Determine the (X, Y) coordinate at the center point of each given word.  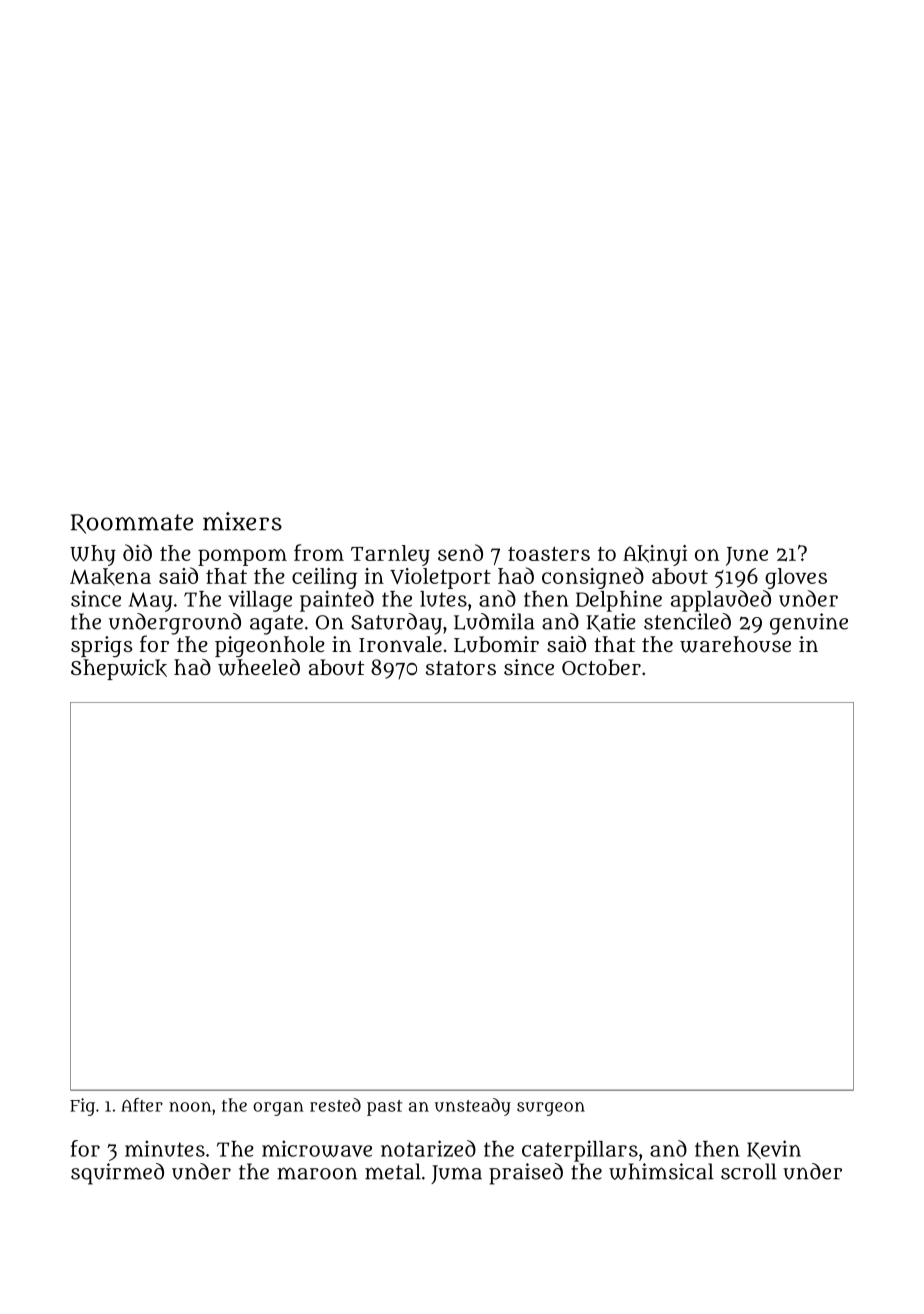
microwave (317, 1148)
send (460, 552)
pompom (242, 557)
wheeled (259, 667)
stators (461, 668)
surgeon (551, 1109)
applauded (721, 601)
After (142, 1105)
